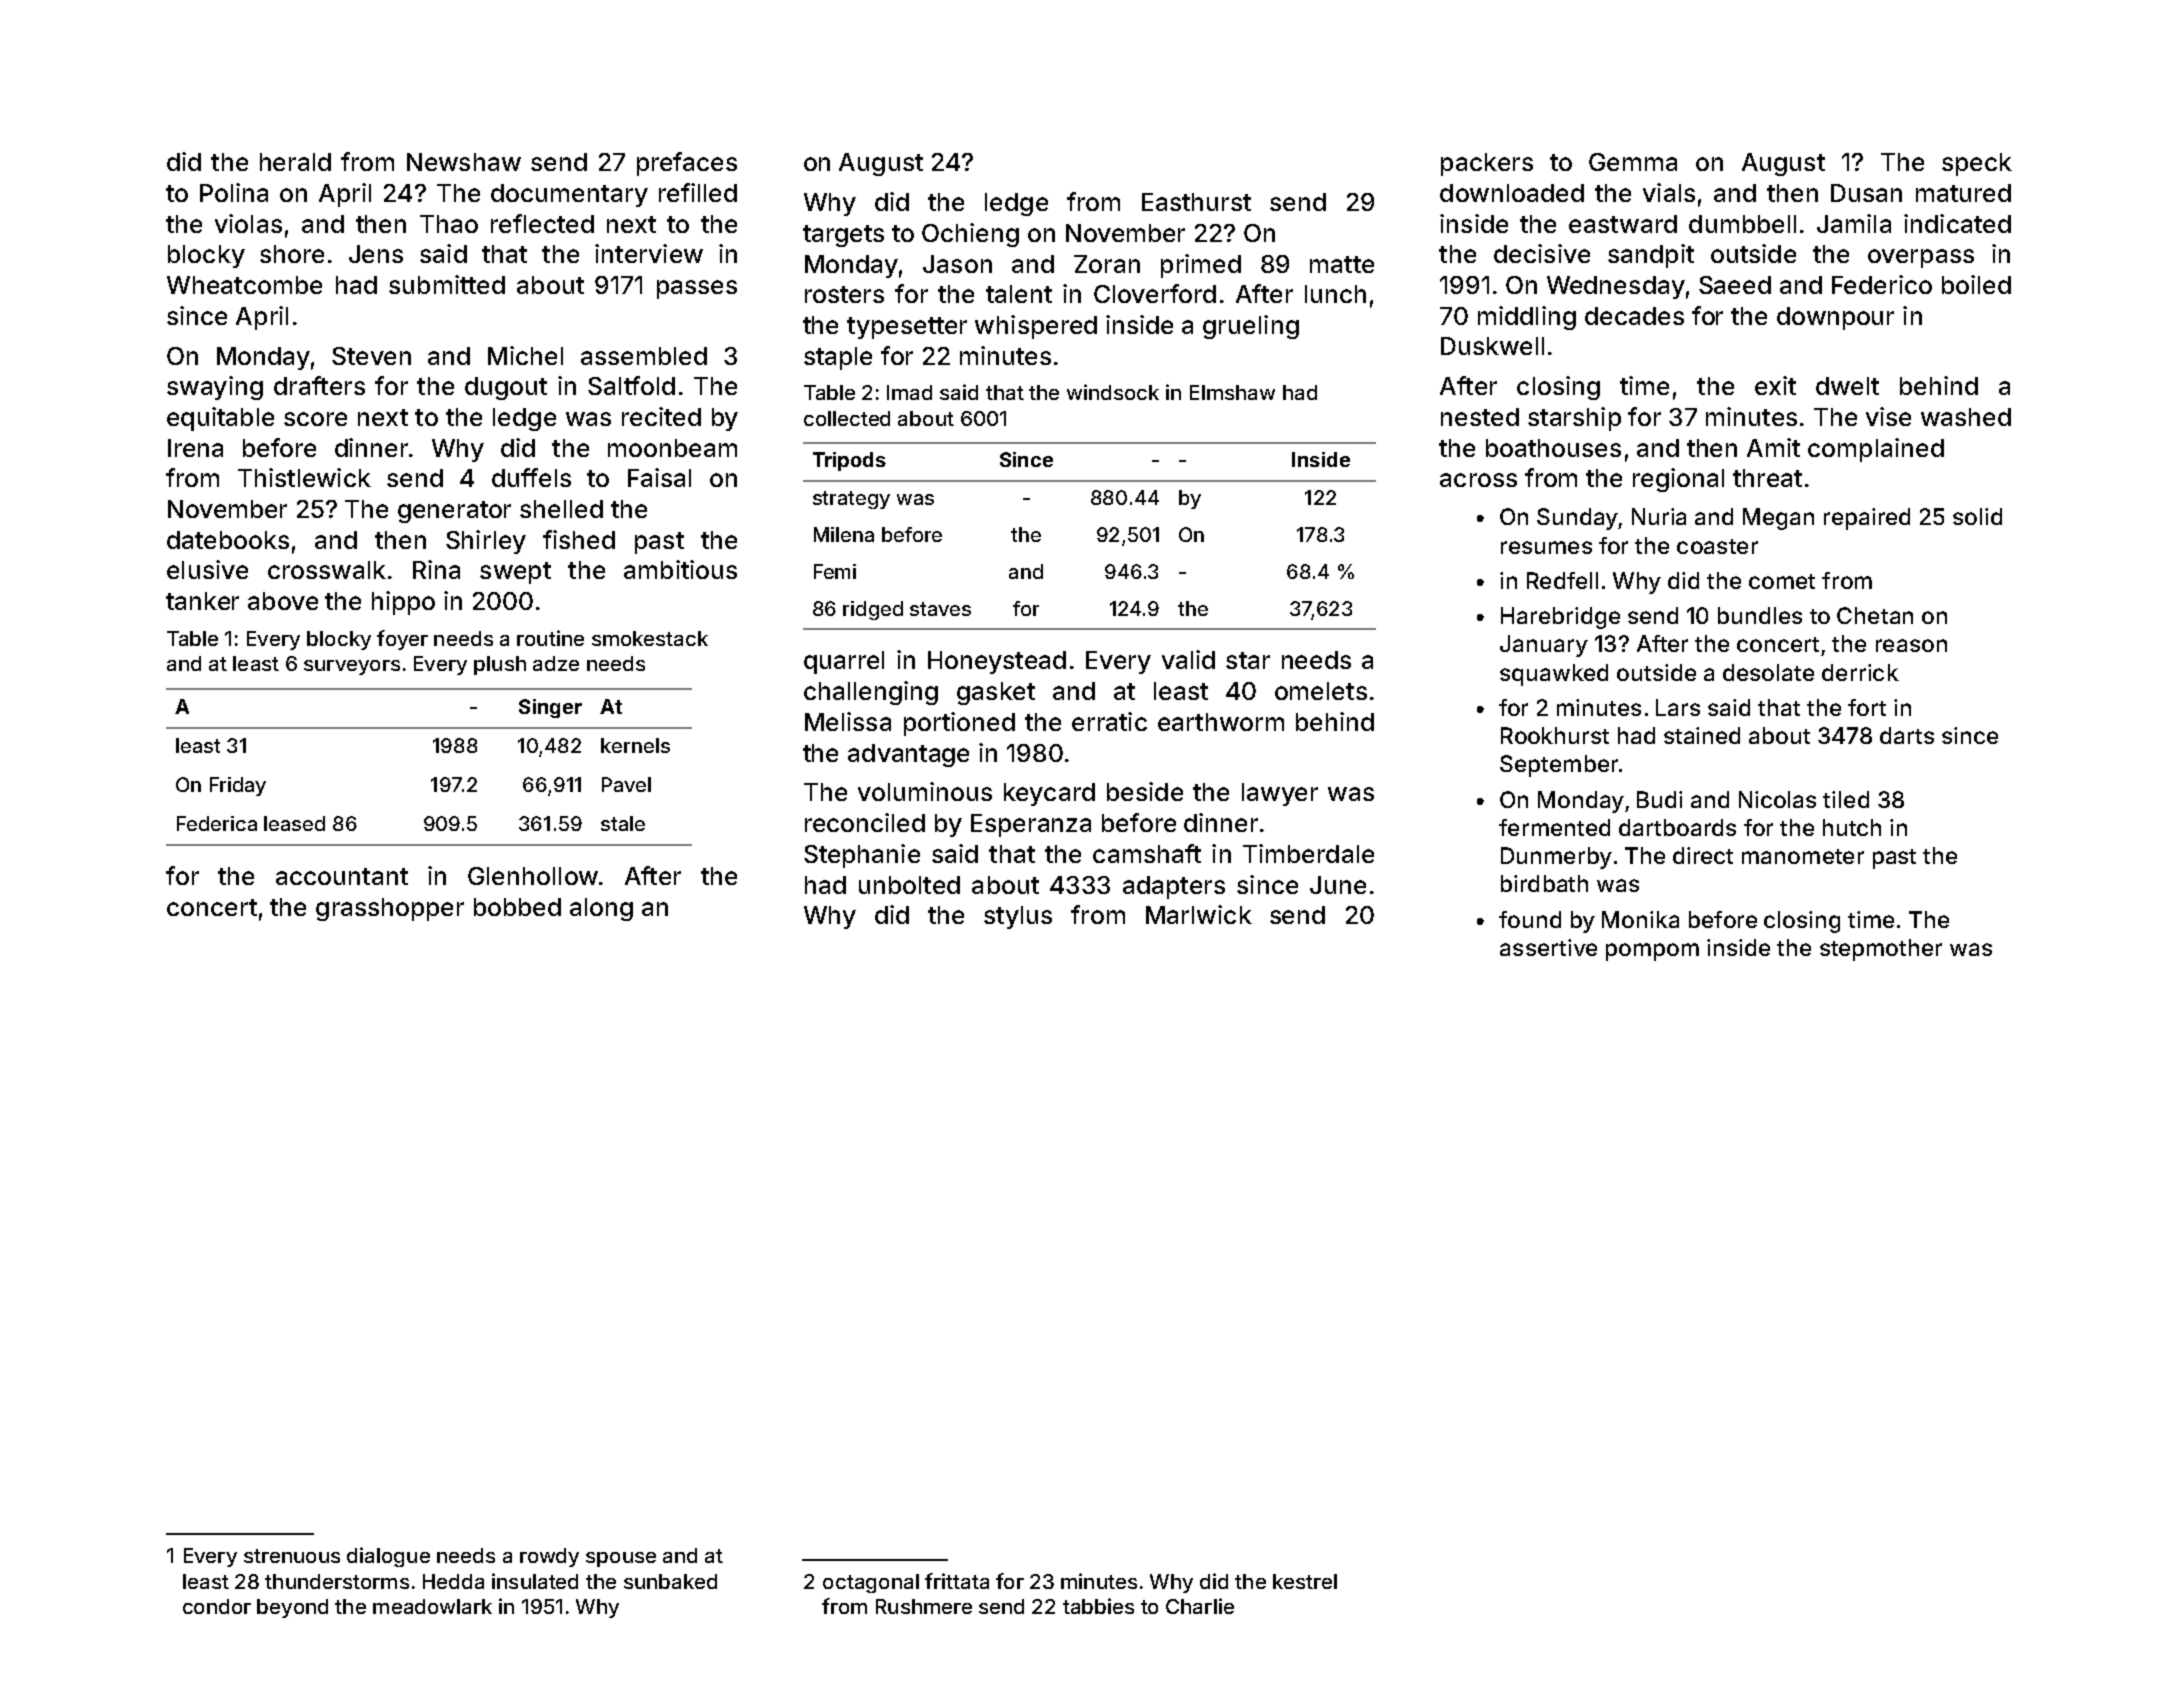 The width and height of the screenshot is (2178, 1683). What do you see at coordinates (1867, 519) in the screenshot?
I see `repaired` at bounding box center [1867, 519].
